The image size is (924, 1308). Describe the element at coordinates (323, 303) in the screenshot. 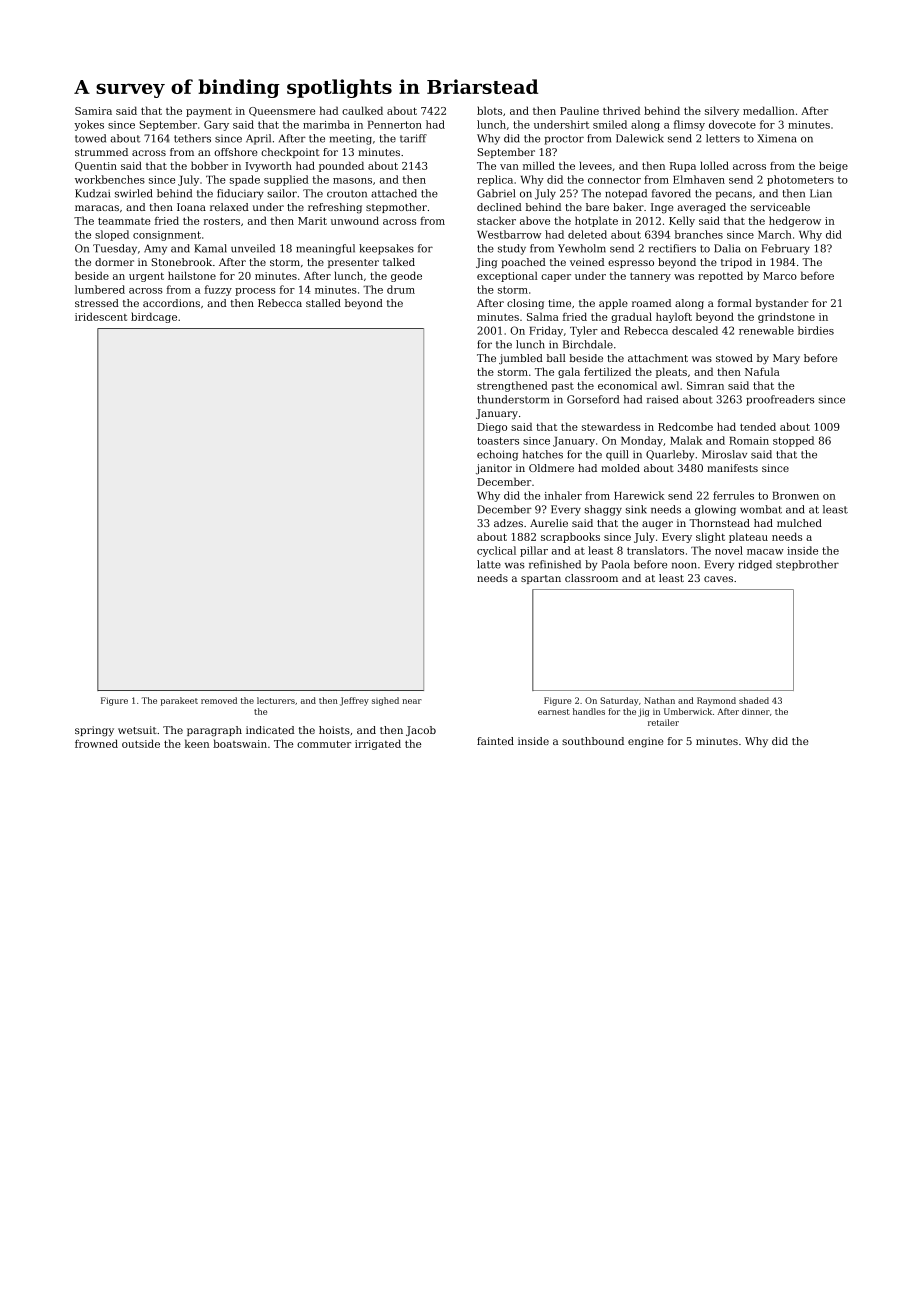

I see `stalled` at that location.
